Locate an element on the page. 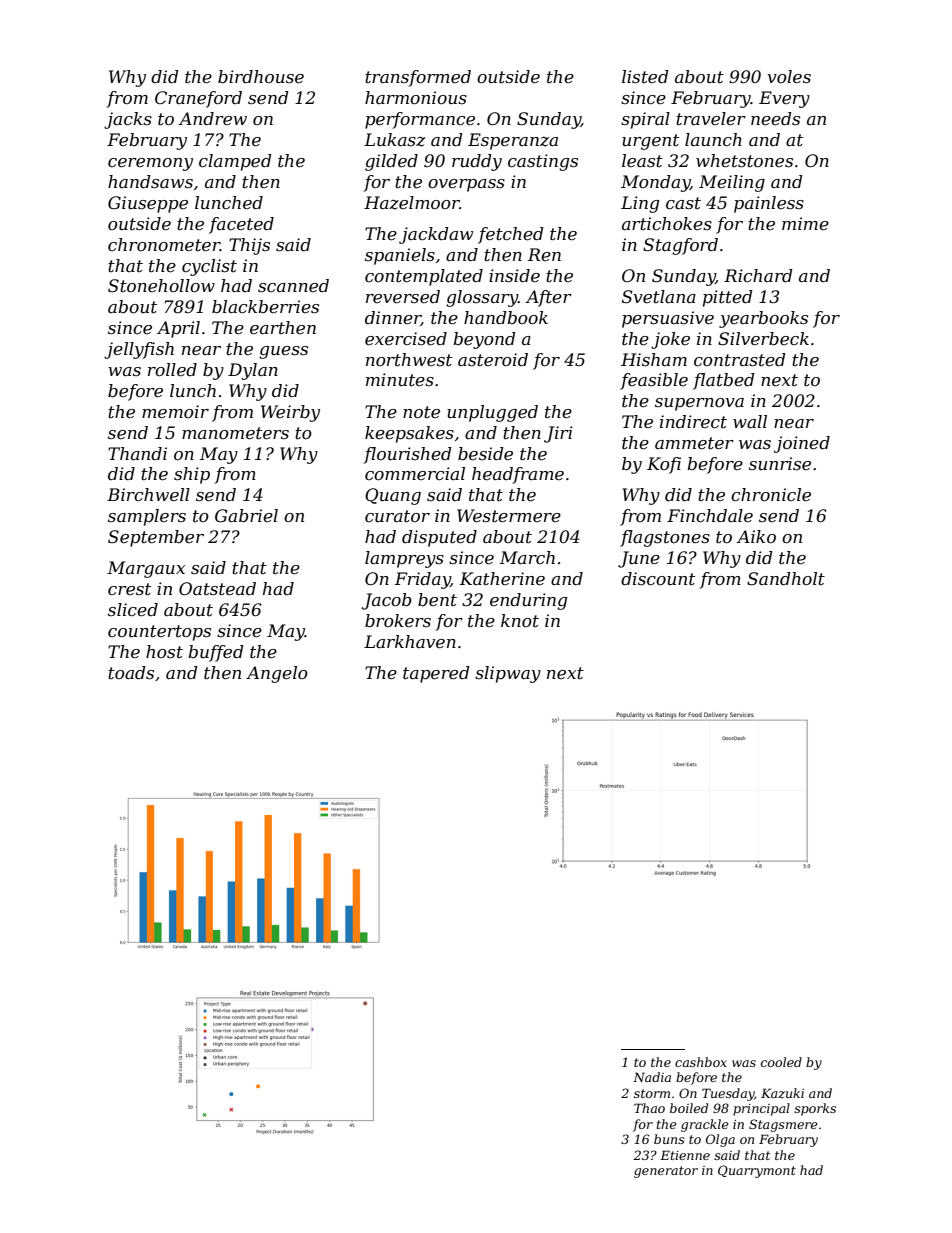  buns is located at coordinates (669, 1139).
